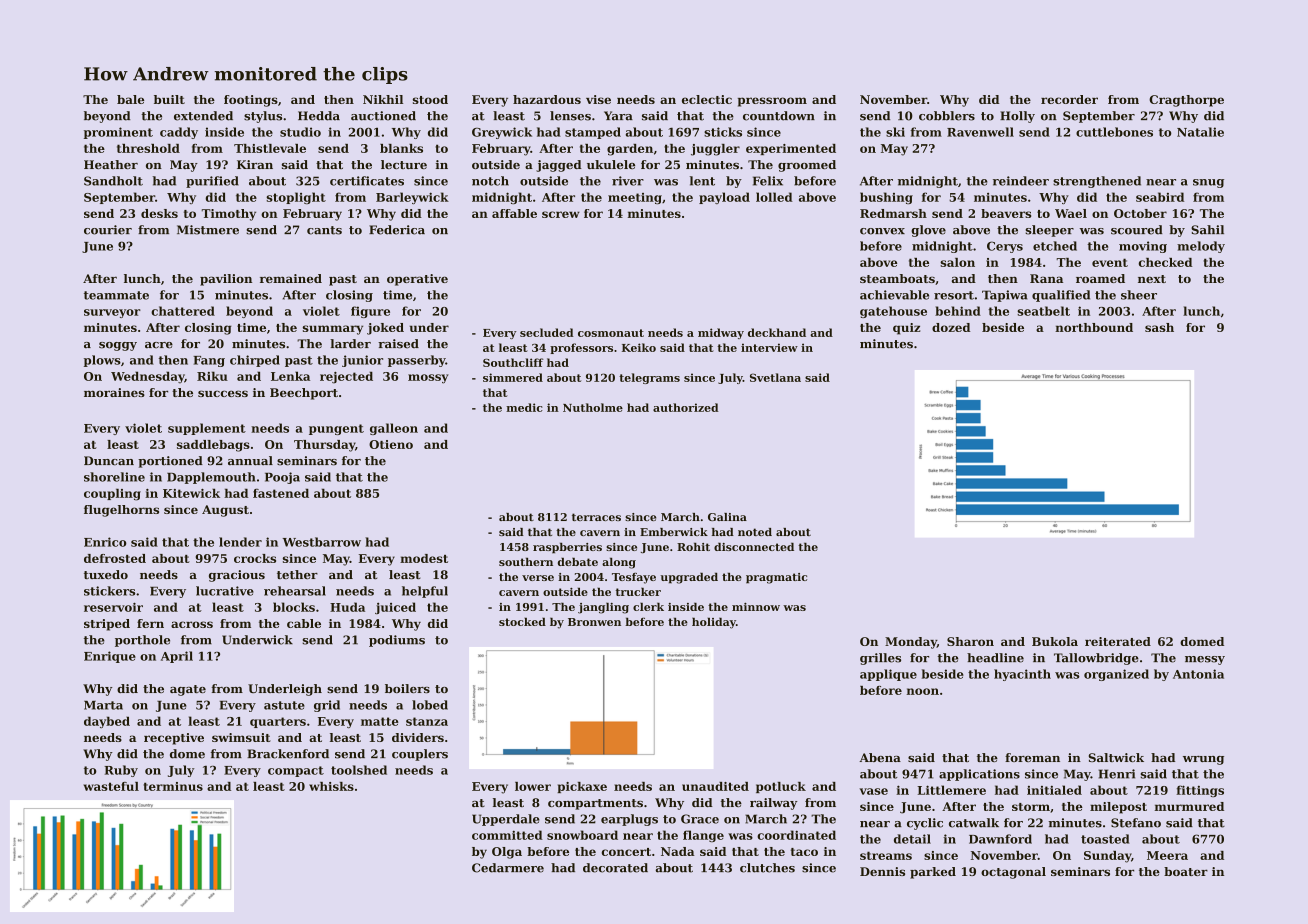 This screenshot has height=924, width=1308. I want to click on Keiko, so click(639, 347).
